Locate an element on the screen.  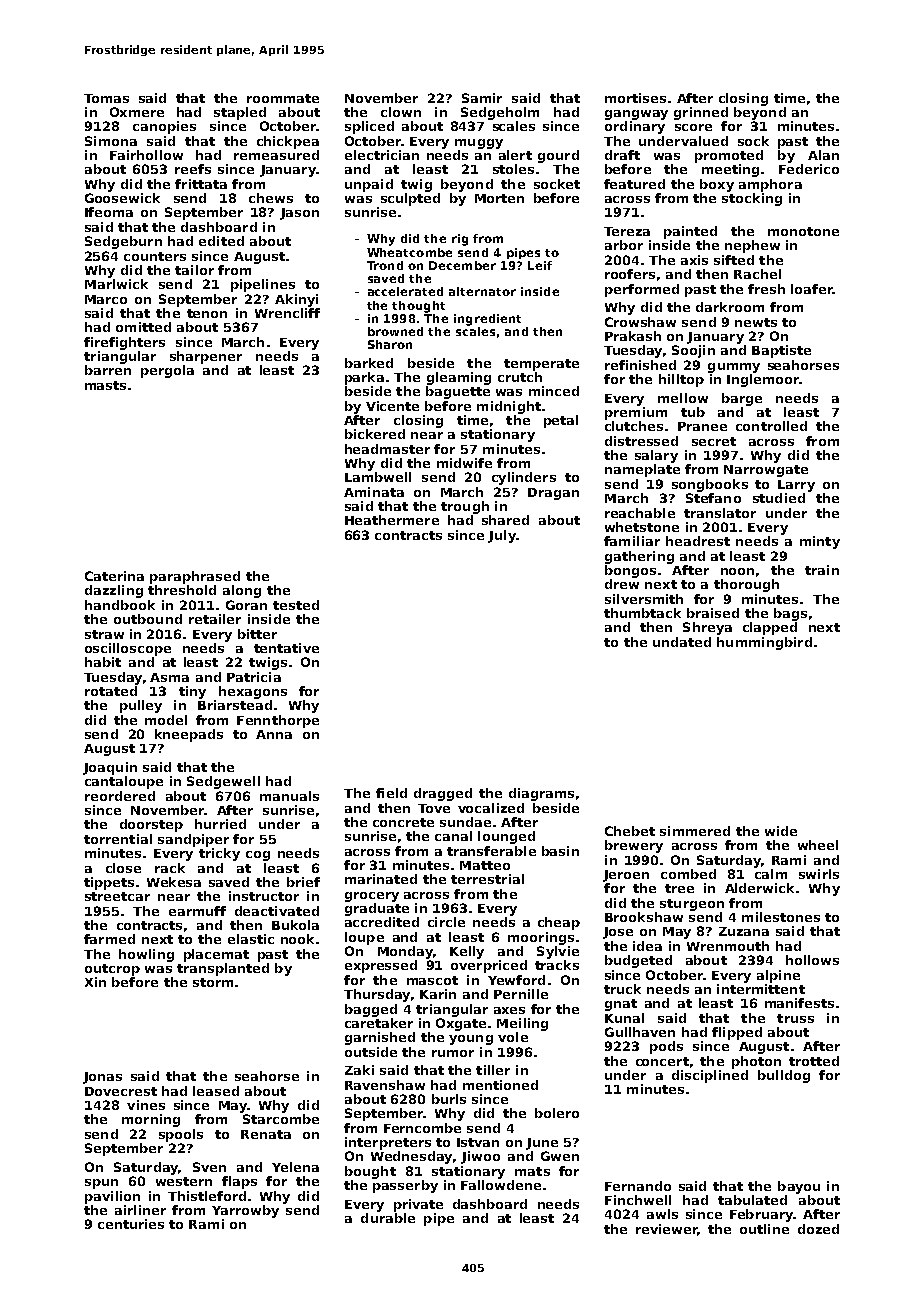
crutch is located at coordinates (520, 377).
